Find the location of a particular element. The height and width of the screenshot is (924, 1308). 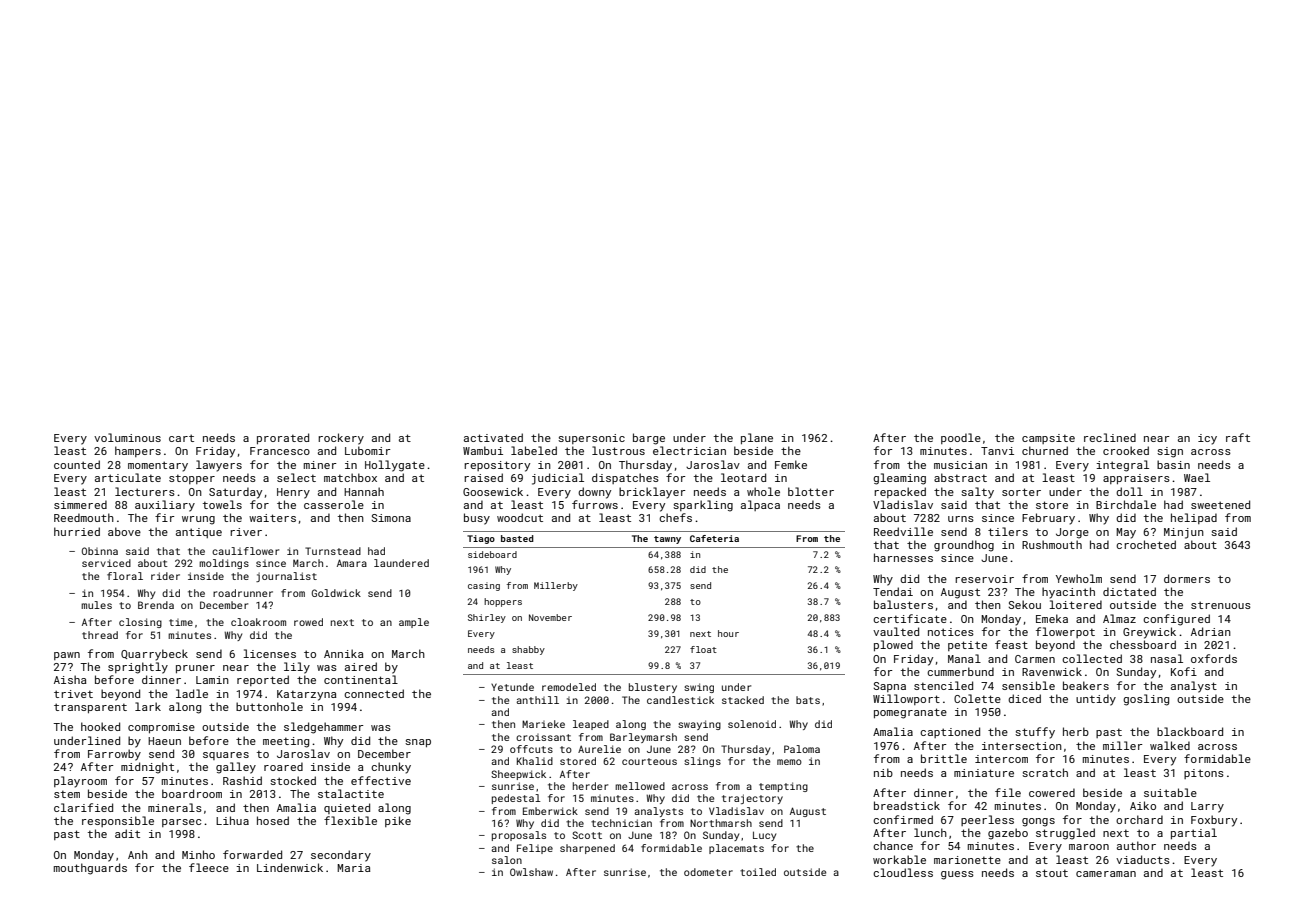

poodle is located at coordinates (961, 438).
